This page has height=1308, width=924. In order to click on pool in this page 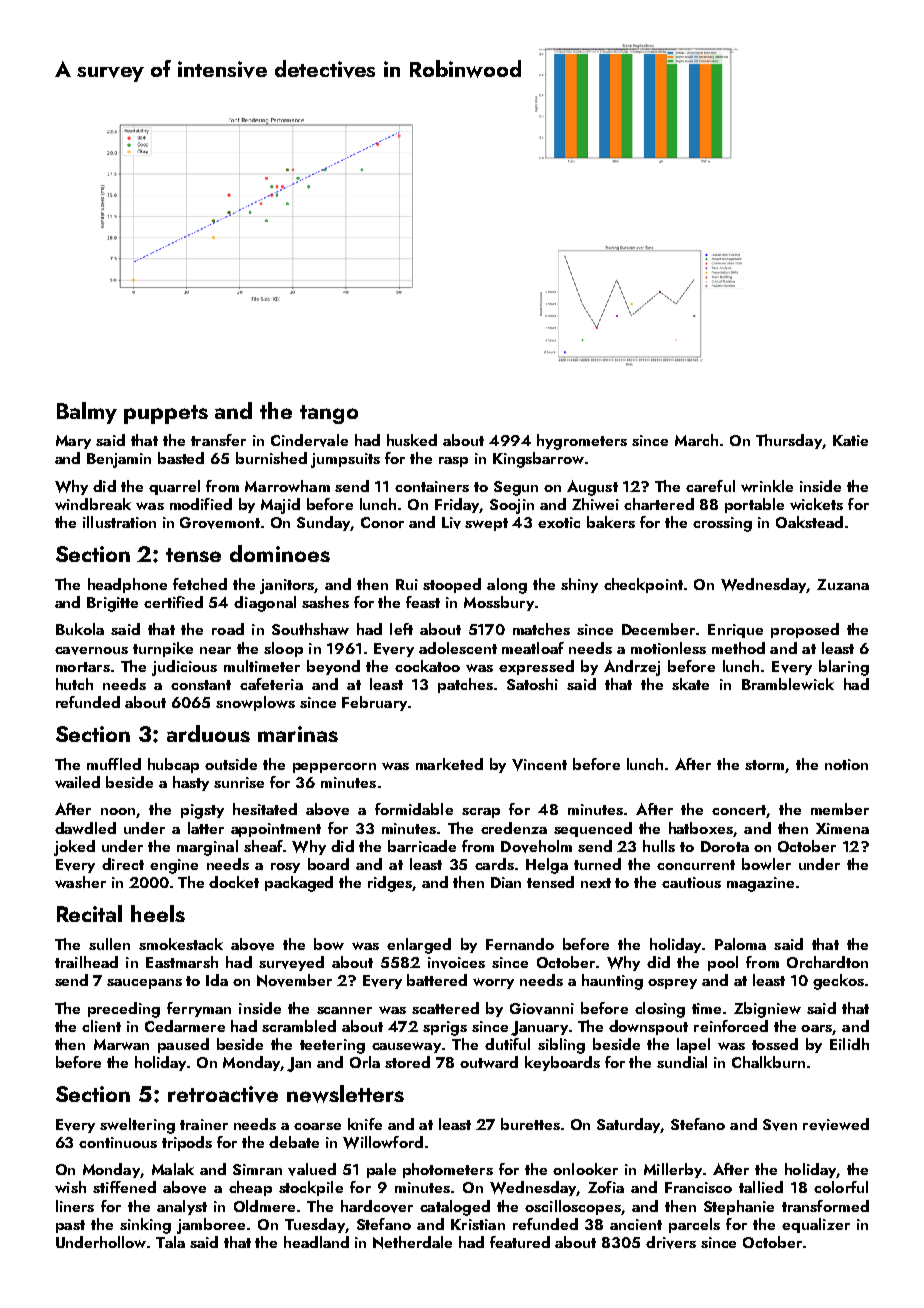, I will do `click(723, 963)`.
